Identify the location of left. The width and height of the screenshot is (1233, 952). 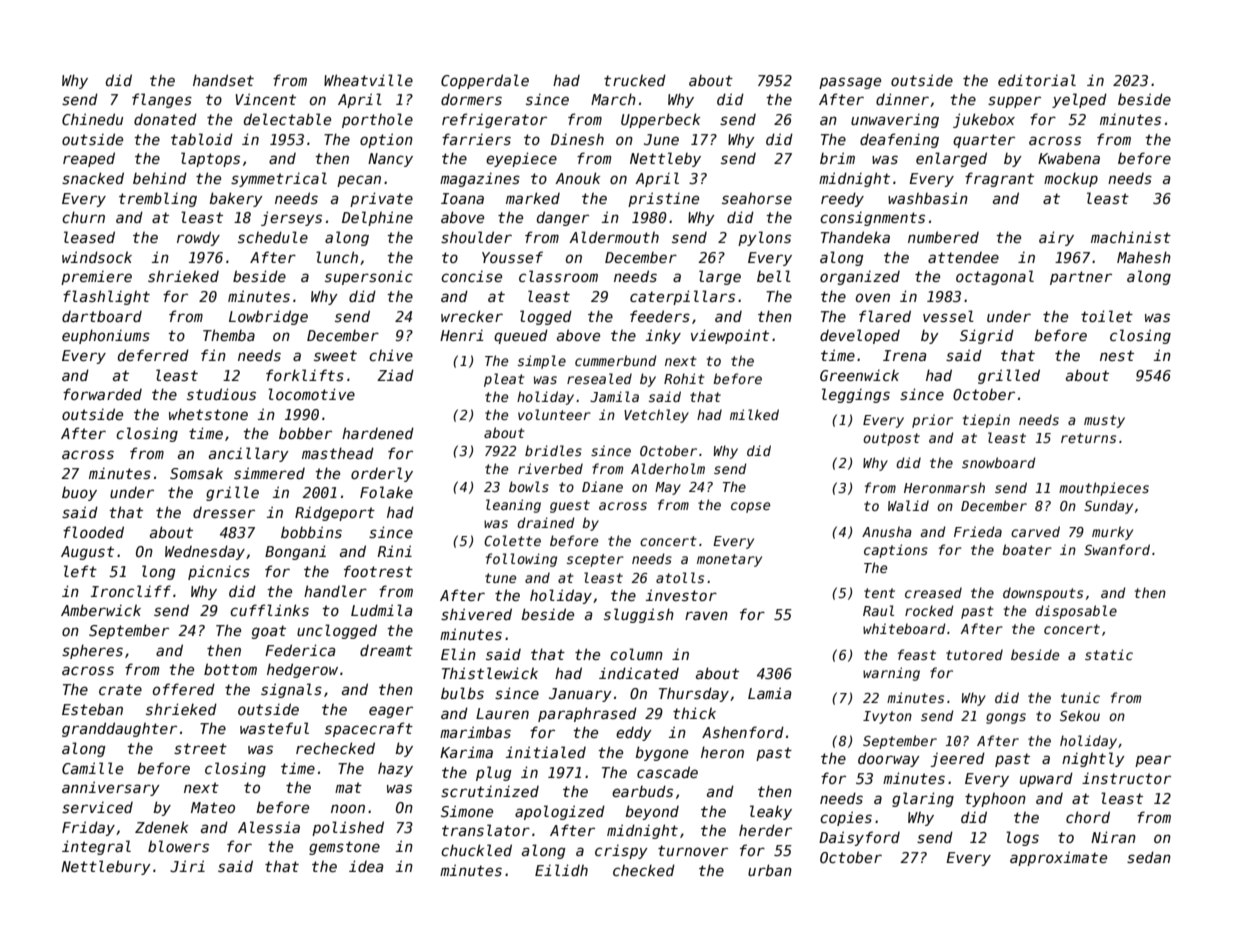
(80, 571).
